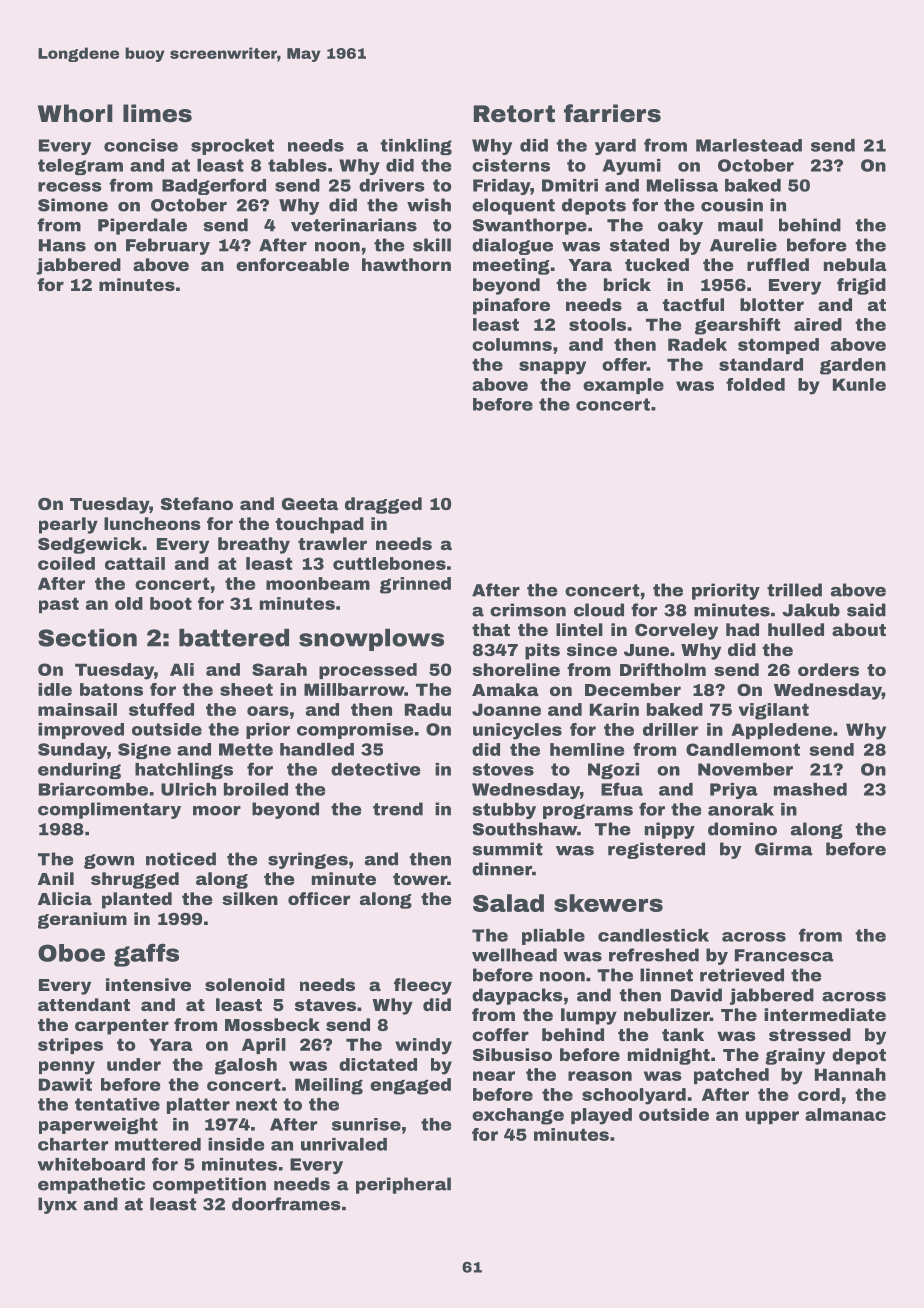 This image has height=1308, width=924. Describe the element at coordinates (146, 955) in the image. I see `gaffs` at that location.
